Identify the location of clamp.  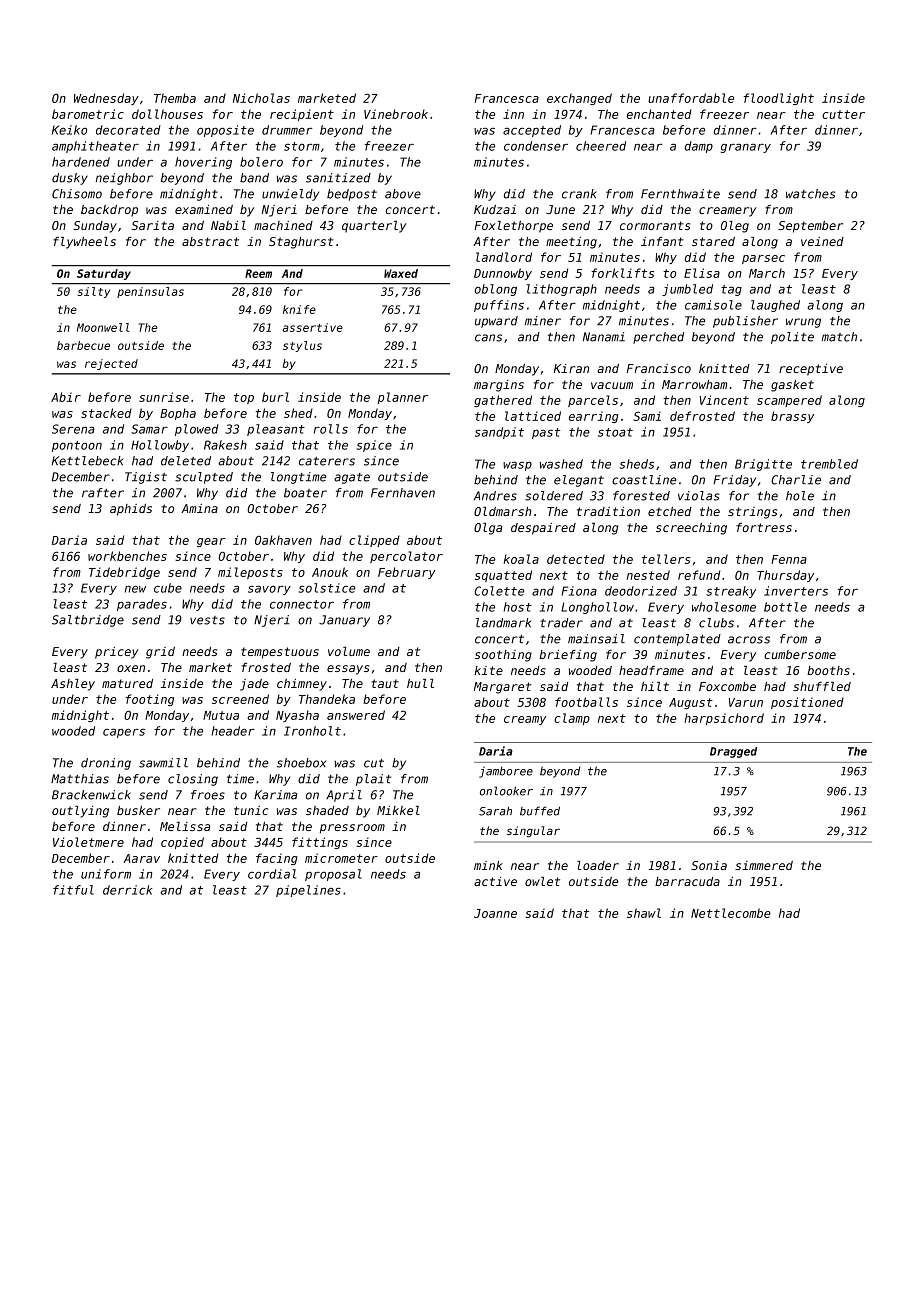
(572, 719).
